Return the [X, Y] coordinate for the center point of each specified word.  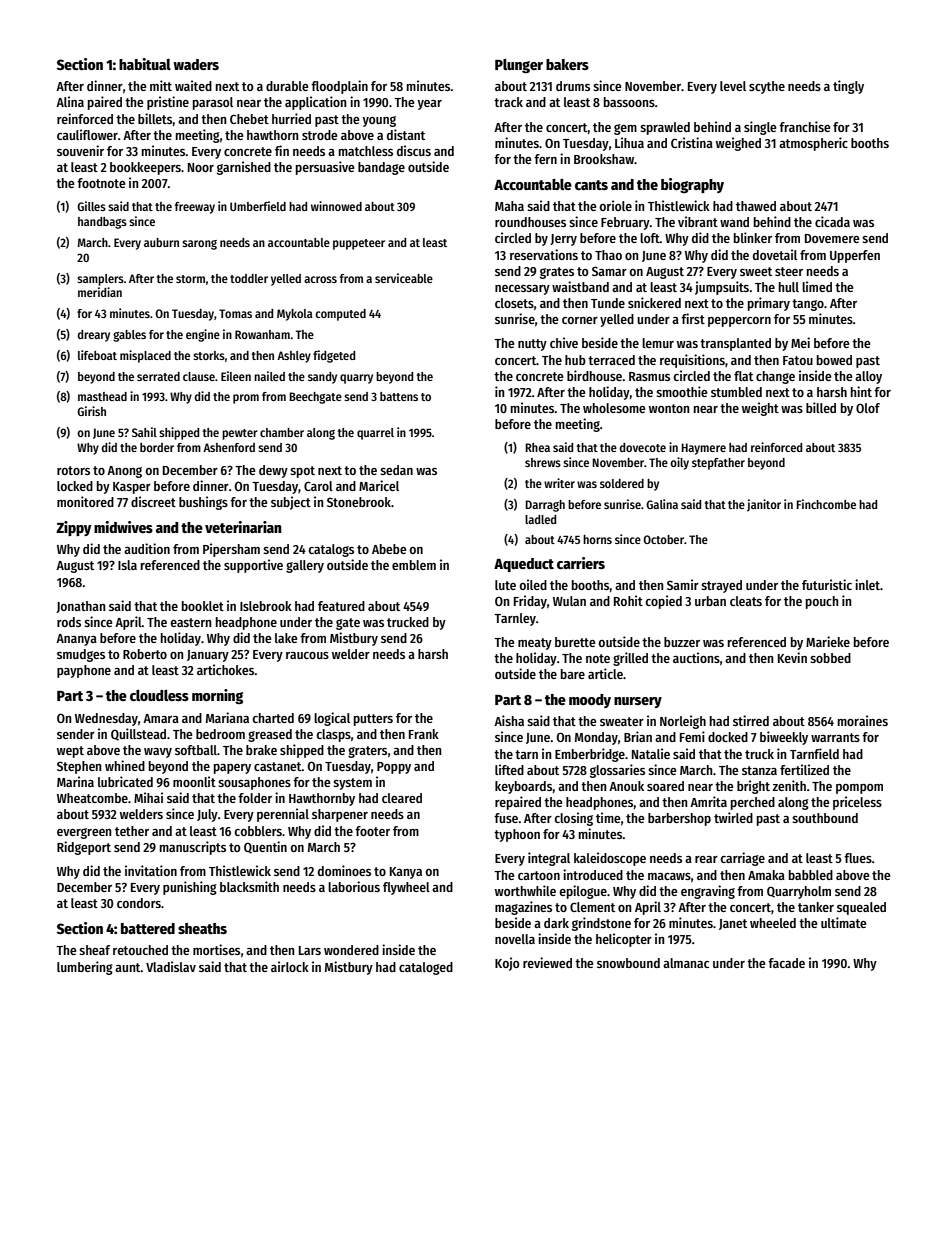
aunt [128, 967]
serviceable [404, 278]
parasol [213, 103]
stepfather [718, 464]
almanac [686, 963]
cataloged [426, 968]
